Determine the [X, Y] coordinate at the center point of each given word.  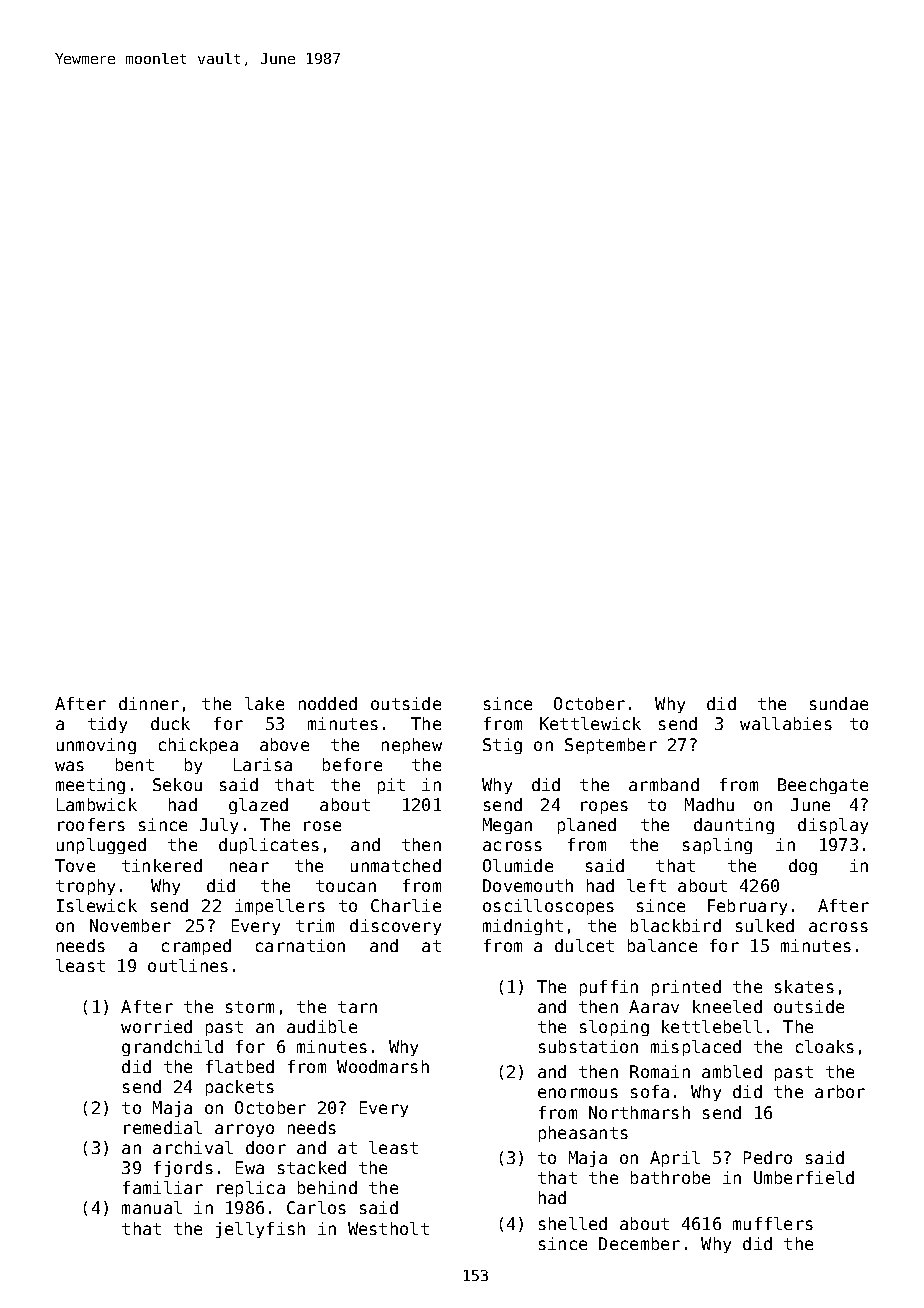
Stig [502, 746]
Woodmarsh [383, 1066]
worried [156, 1026]
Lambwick [97, 804]
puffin [609, 988]
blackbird [676, 925]
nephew [412, 746]
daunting [734, 826]
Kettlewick [590, 723]
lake [264, 703]
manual [152, 1207]
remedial [163, 1127]
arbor [840, 1091]
